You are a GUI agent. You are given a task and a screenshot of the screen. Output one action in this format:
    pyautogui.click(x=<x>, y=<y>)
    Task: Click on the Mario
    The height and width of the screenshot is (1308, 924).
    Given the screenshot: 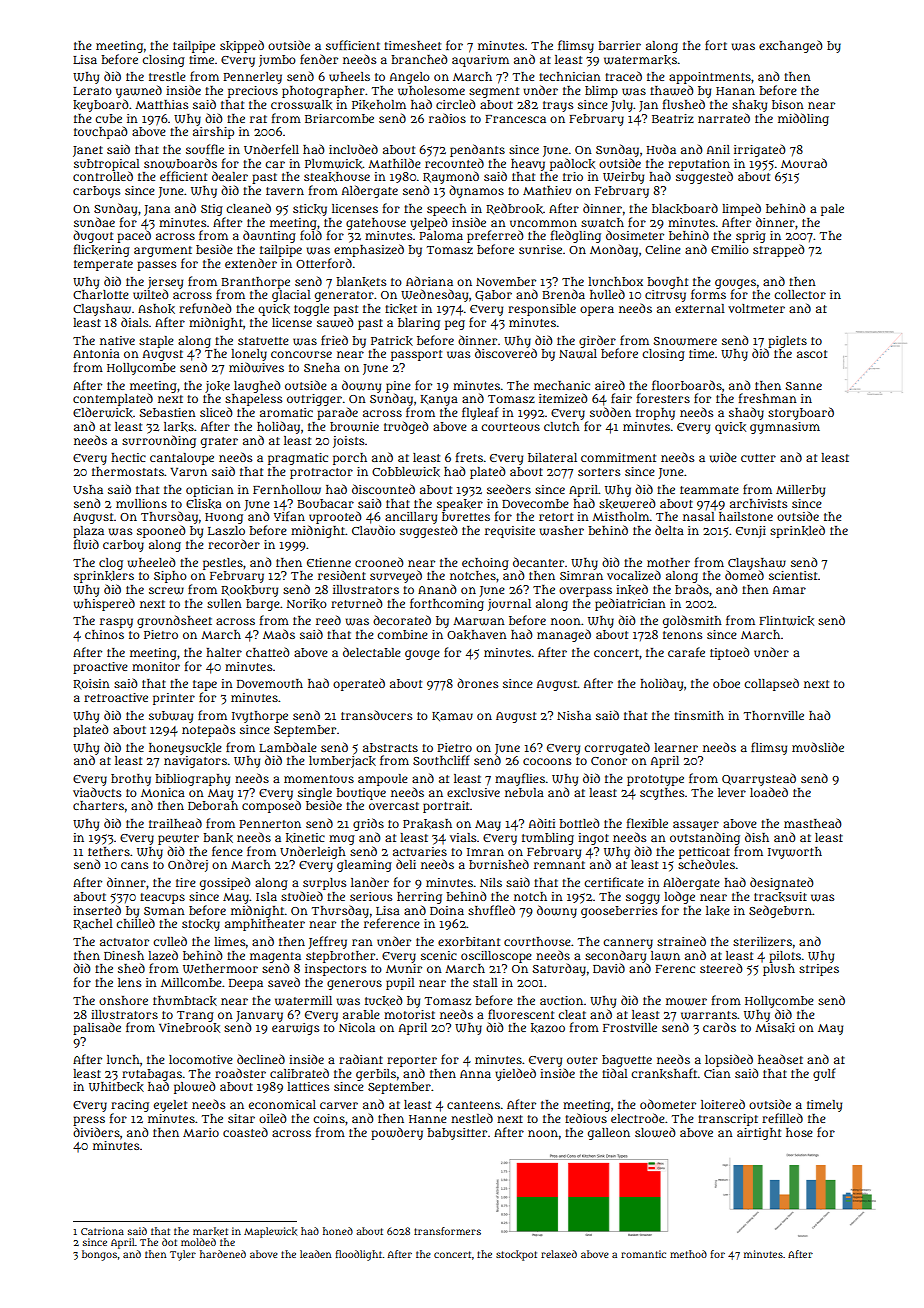 What is the action you would take?
    pyautogui.click(x=201, y=1132)
